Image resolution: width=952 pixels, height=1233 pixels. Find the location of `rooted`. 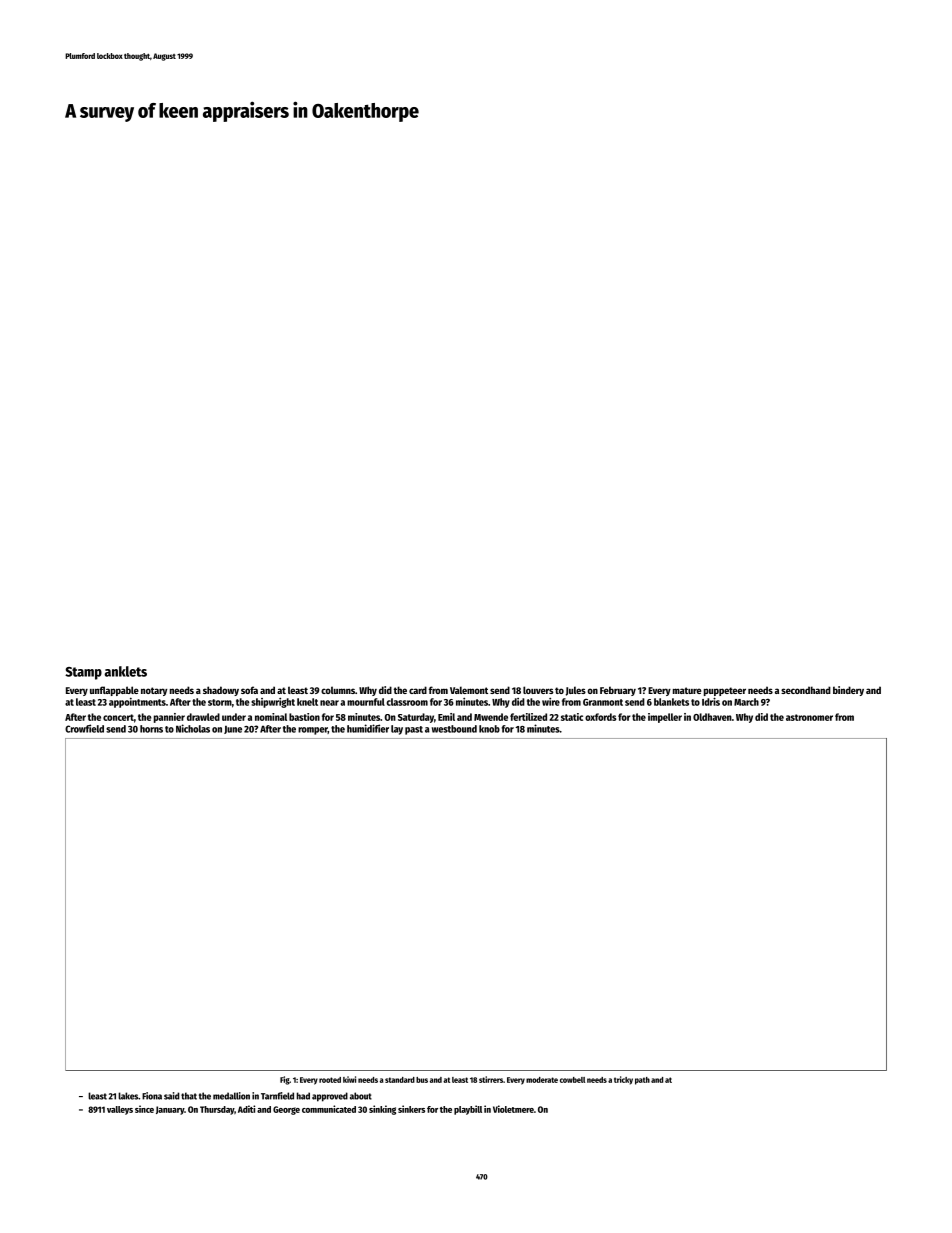

rooted is located at coordinates (330, 1080).
